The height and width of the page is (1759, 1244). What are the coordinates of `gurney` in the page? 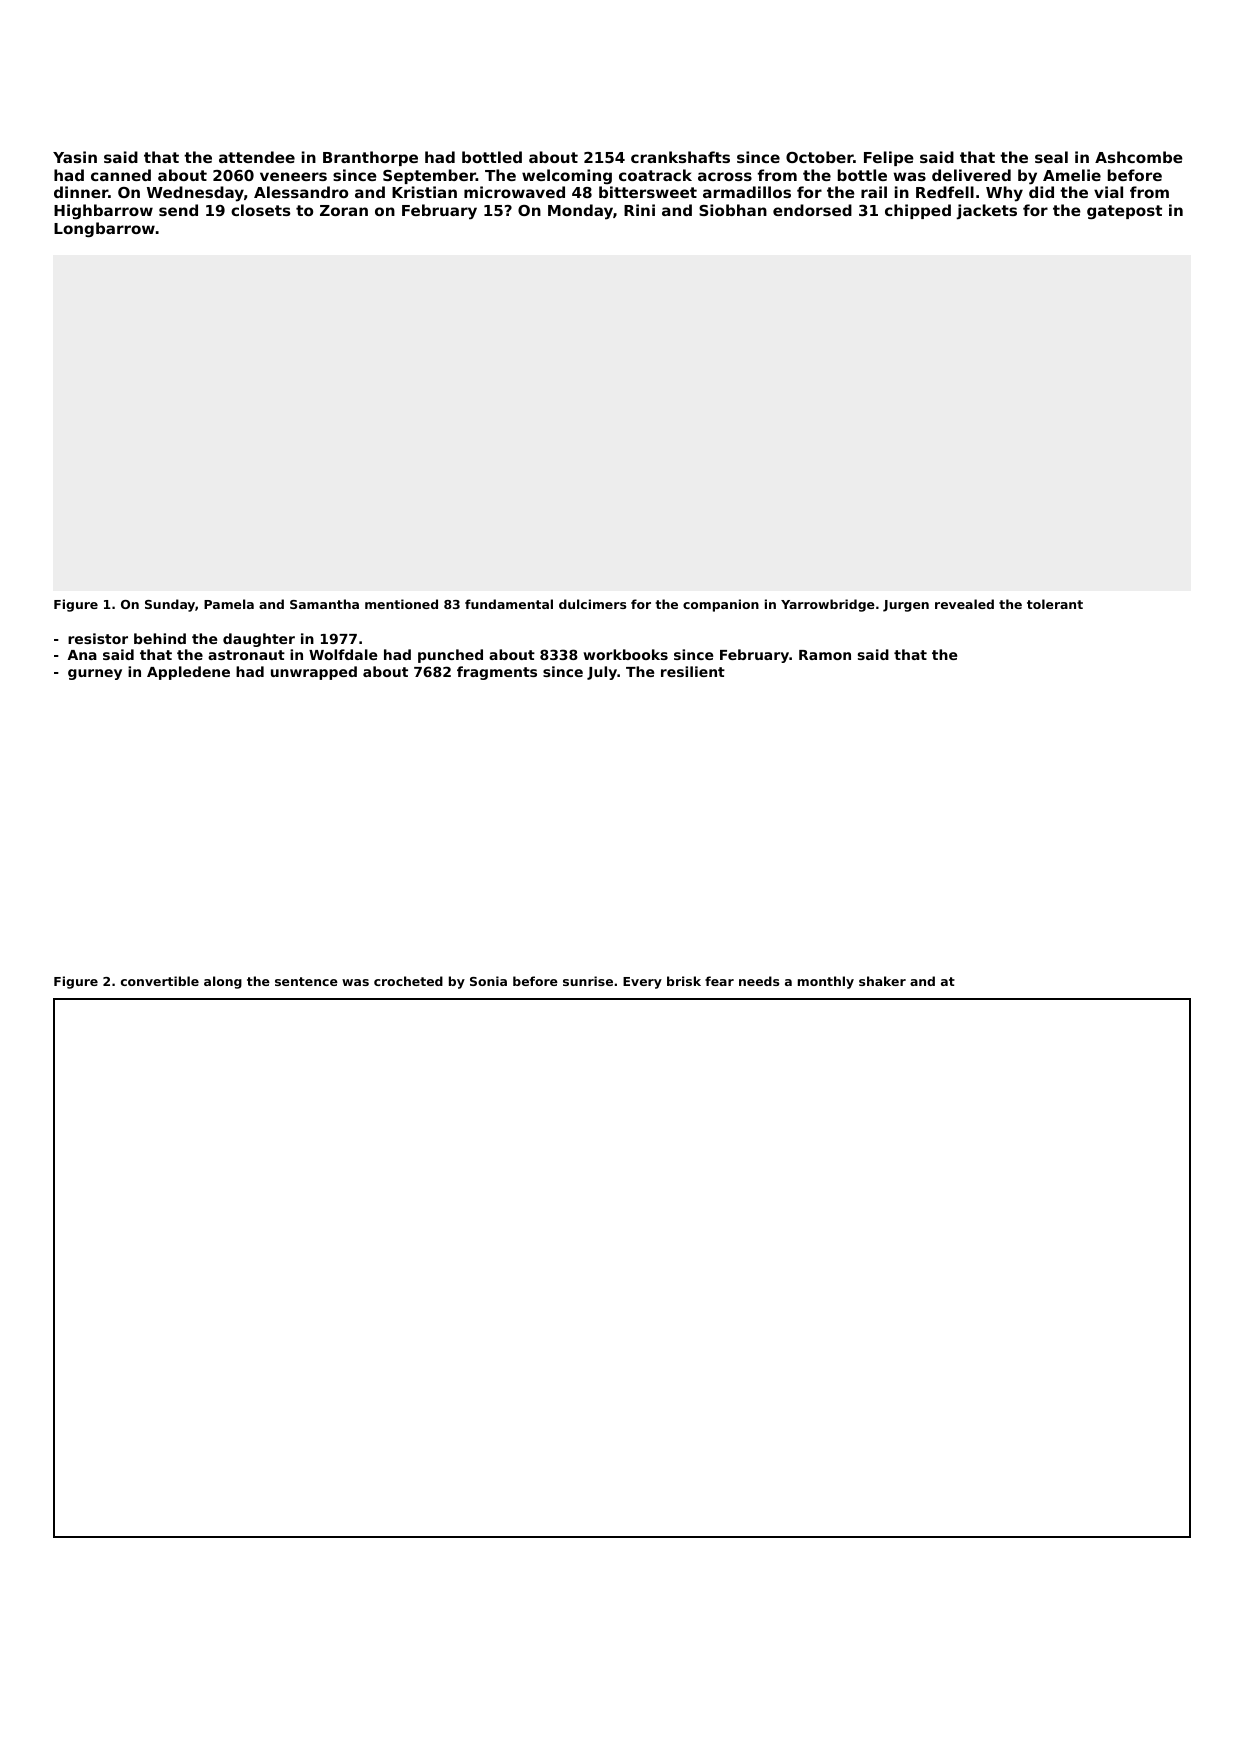 It's located at (95, 674).
